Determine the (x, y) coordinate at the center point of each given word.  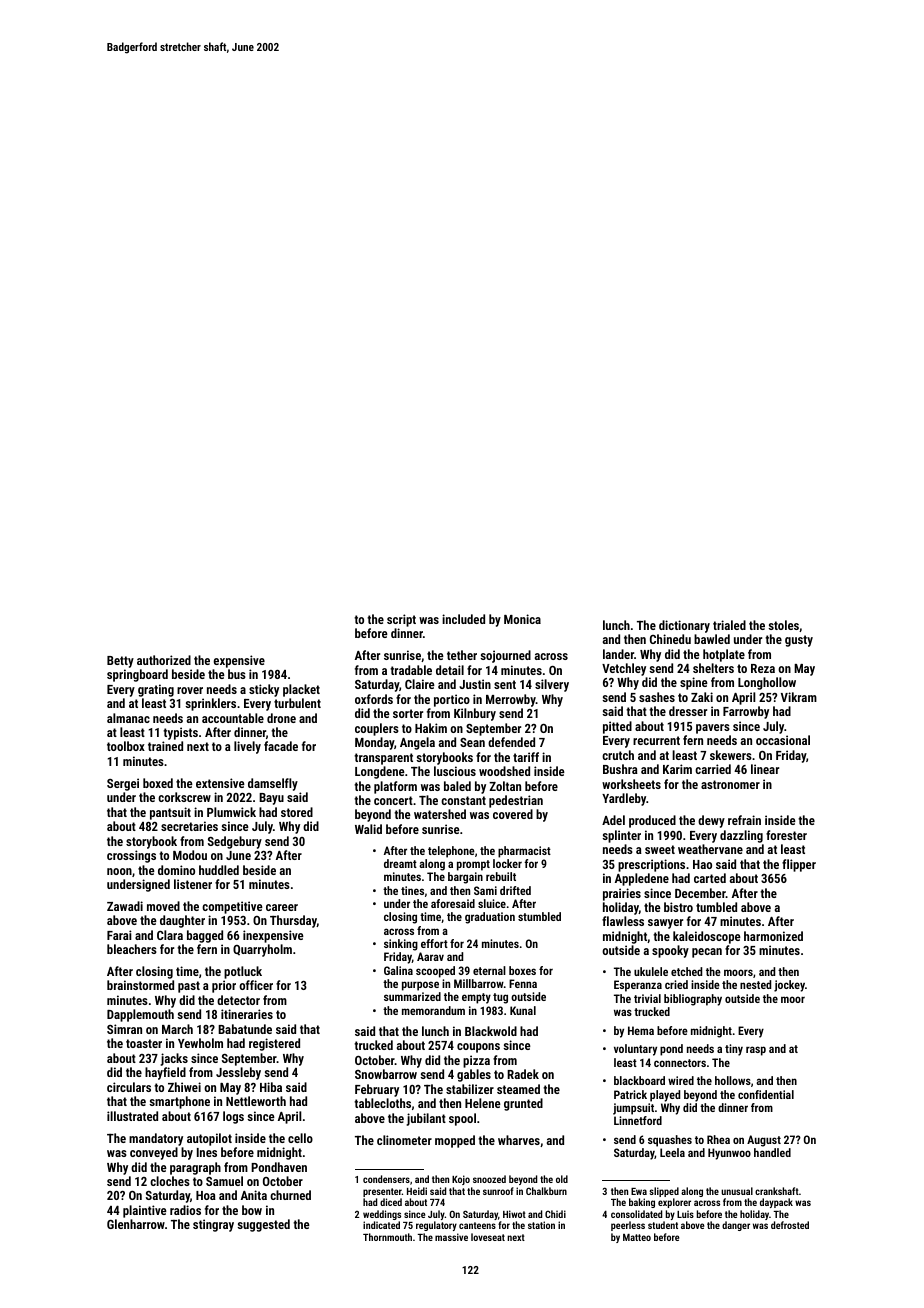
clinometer (404, 1140)
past (189, 987)
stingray (213, 1225)
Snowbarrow (386, 1074)
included (463, 619)
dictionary (684, 626)
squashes (670, 1141)
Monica (522, 619)
